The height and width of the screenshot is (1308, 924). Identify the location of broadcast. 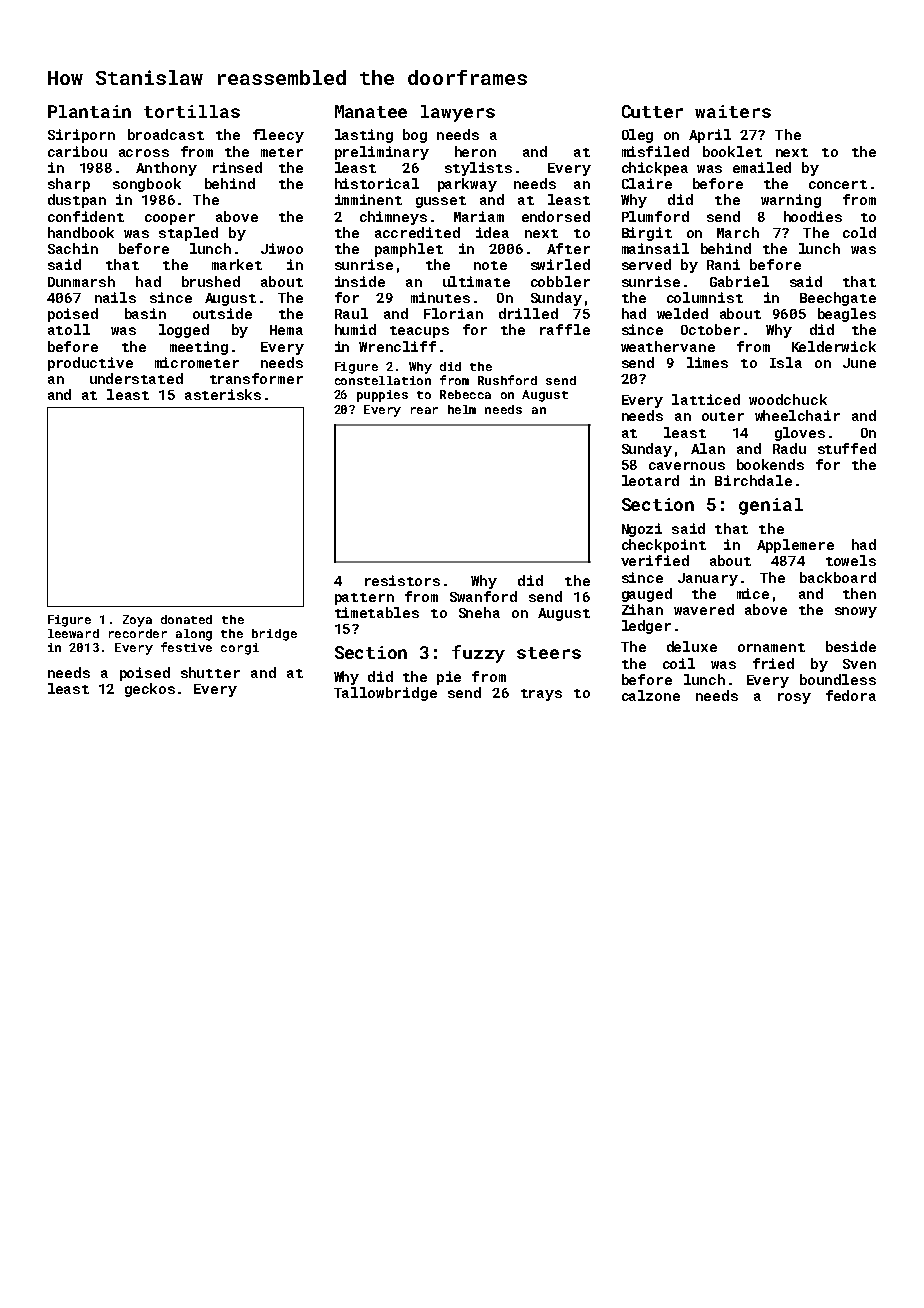
(166, 134).
